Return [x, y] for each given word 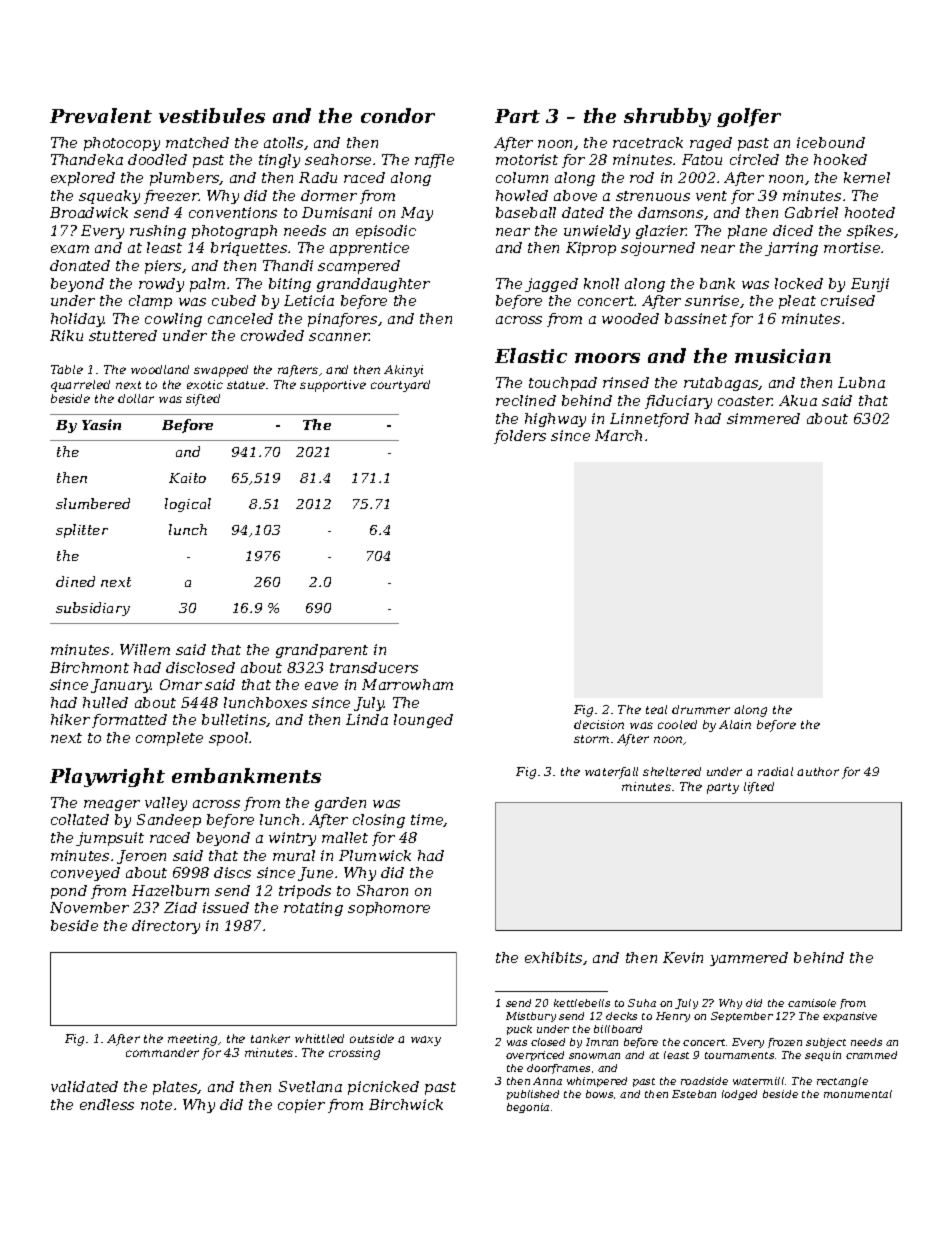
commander [162, 1052]
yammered [749, 959]
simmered [763, 418]
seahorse [338, 159]
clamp [150, 302]
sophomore [389, 909]
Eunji [870, 285]
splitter [82, 531]
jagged [551, 285]
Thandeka [87, 159]
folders [520, 437]
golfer [749, 117]
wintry [292, 839]
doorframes [558, 1069]
